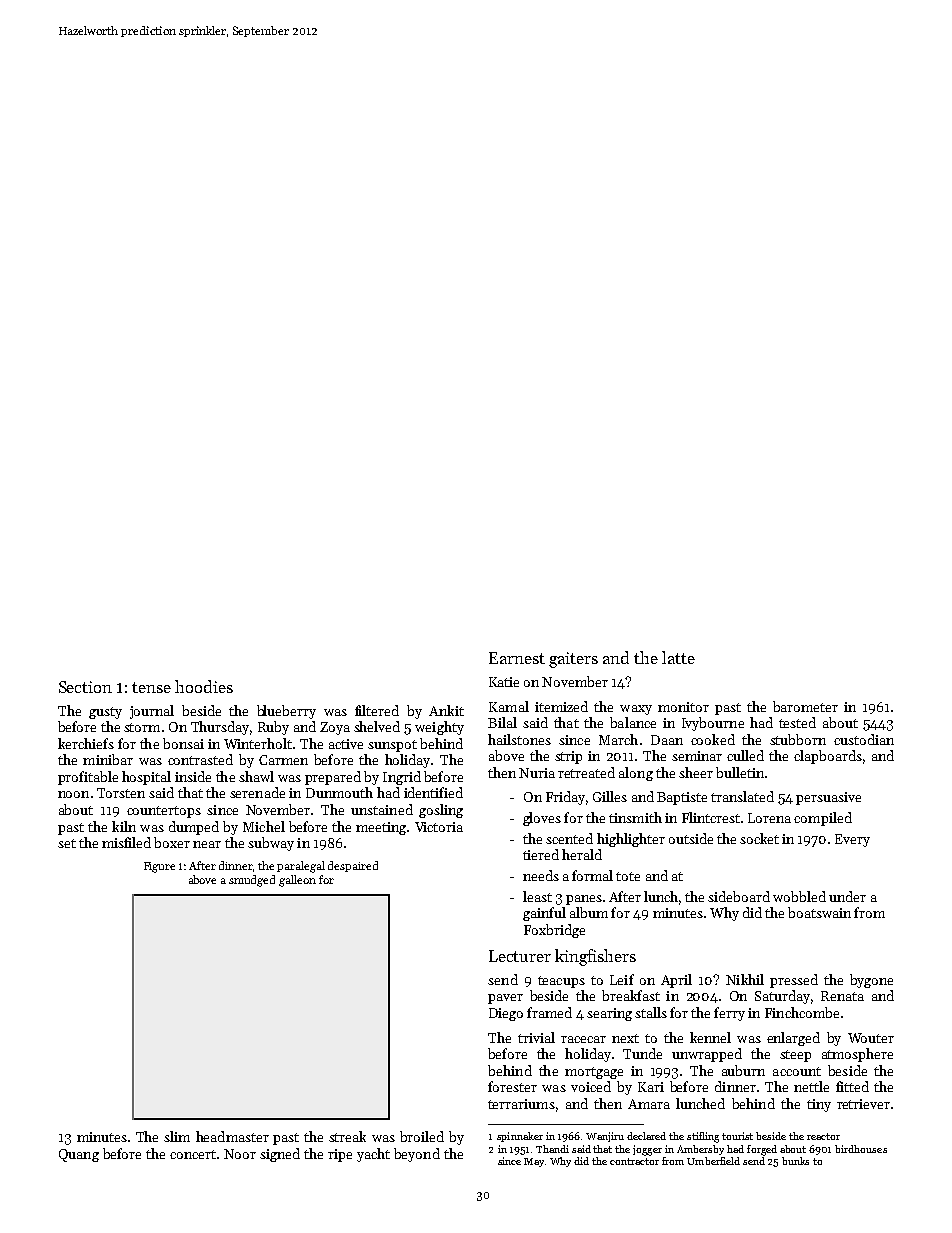  I want to click on signed, so click(280, 1155).
